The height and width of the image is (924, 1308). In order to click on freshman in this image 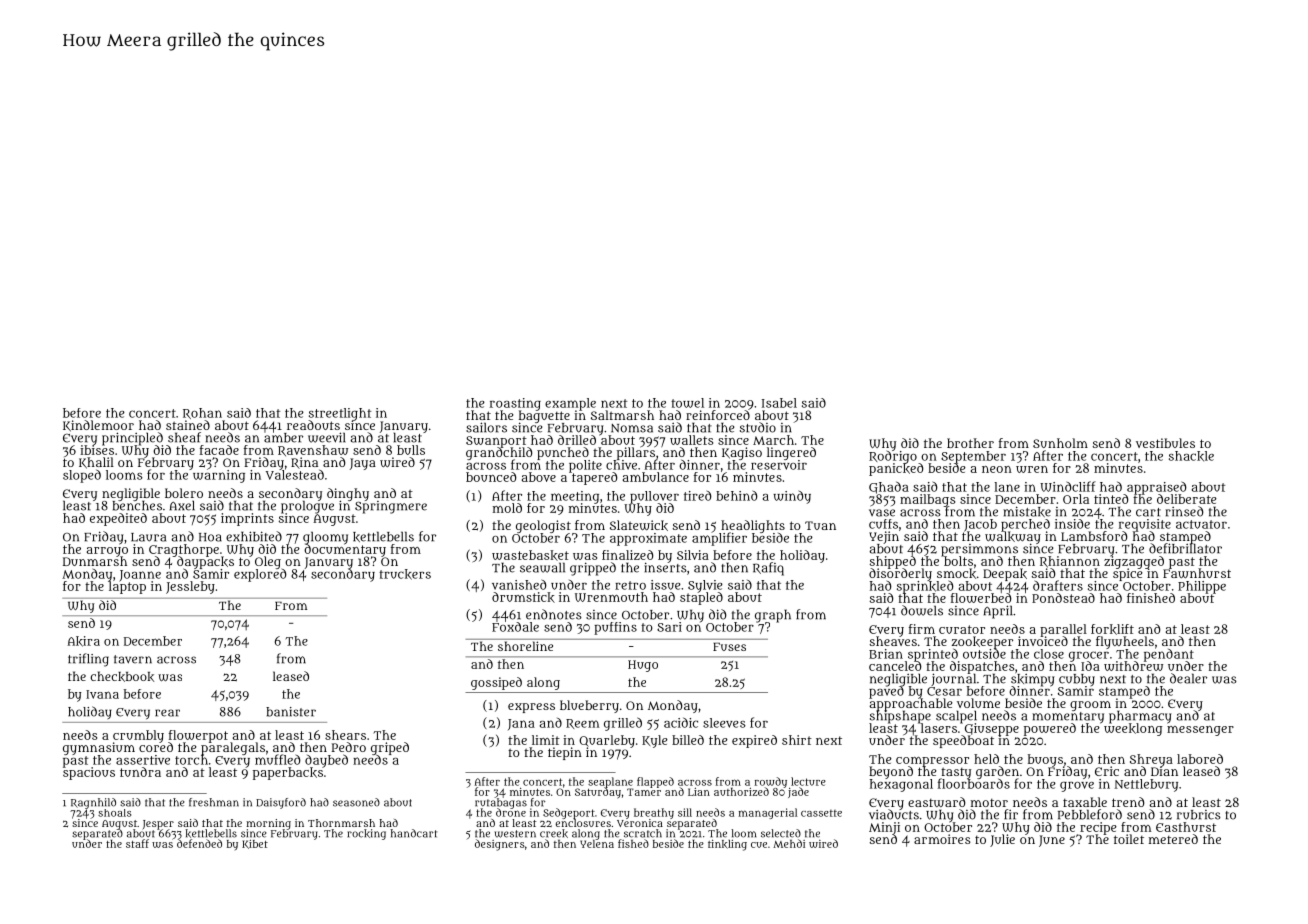, I will do `click(214, 802)`.
